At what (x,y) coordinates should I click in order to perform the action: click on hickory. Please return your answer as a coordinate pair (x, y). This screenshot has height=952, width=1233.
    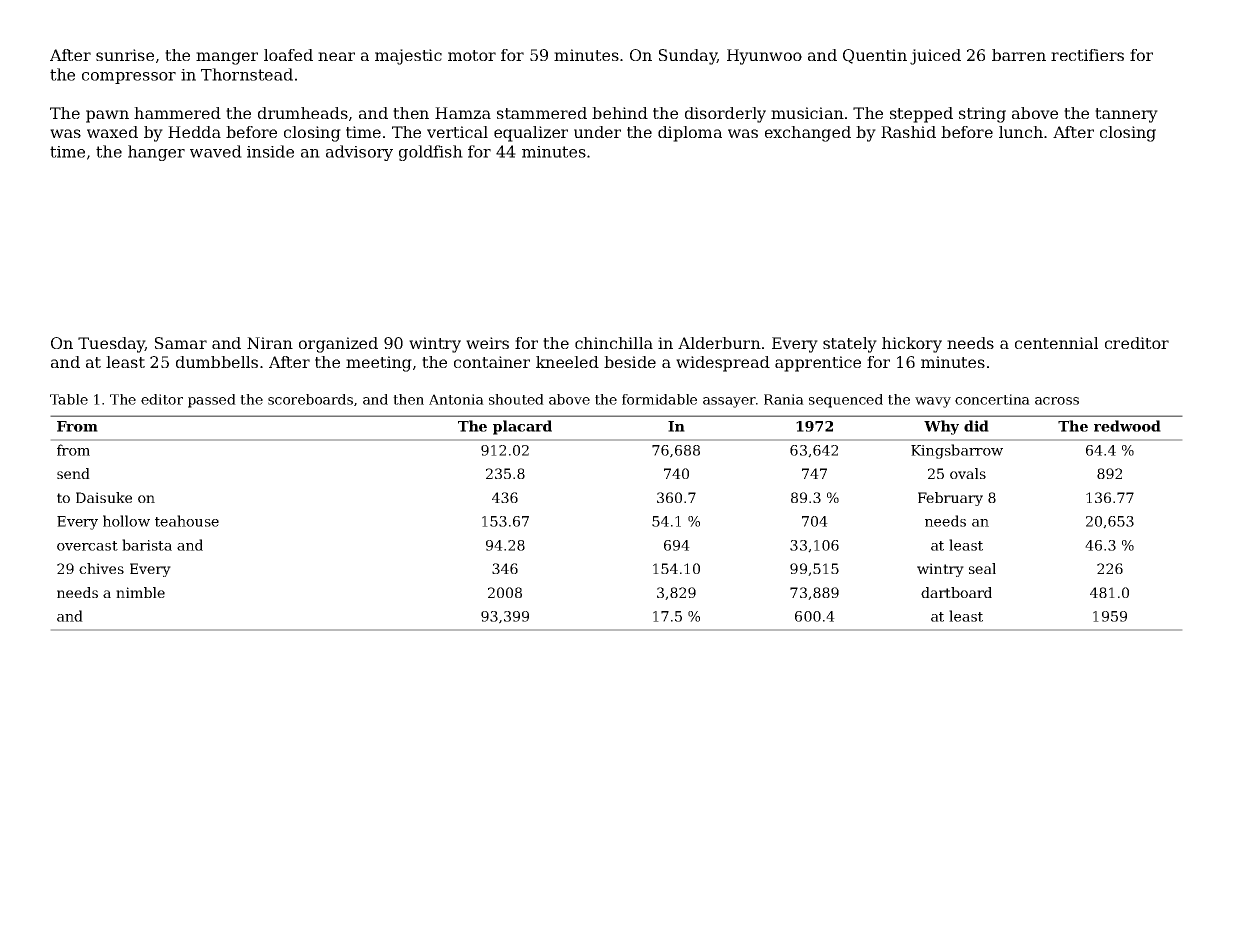
    Looking at the image, I should click on (912, 345).
